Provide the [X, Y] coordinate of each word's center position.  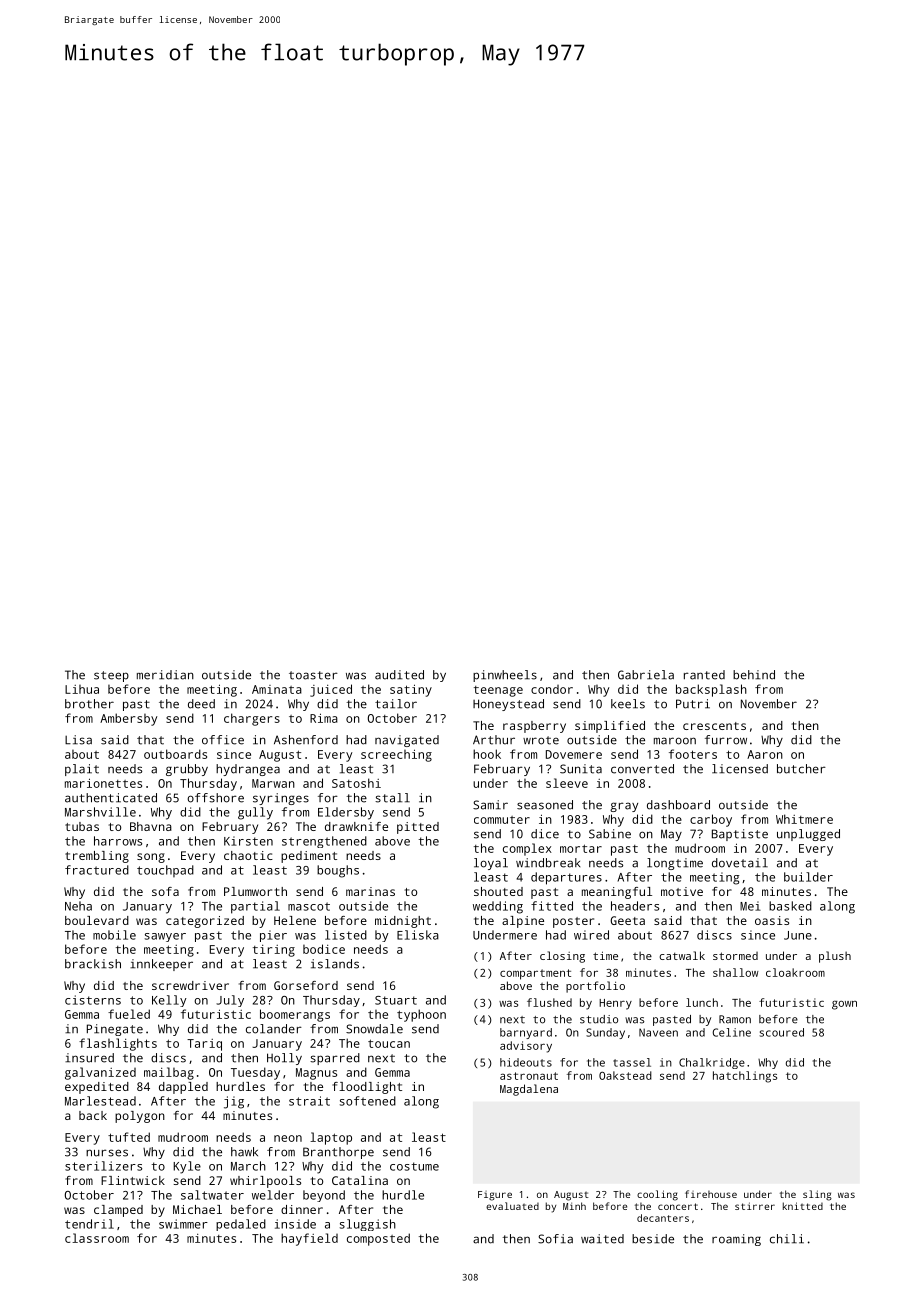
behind [754, 675]
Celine [731, 1032]
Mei [750, 906]
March [248, 1166]
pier [273, 936]
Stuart [396, 1000]
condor [552, 689]
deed [201, 704]
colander [274, 1029]
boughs [338, 871]
